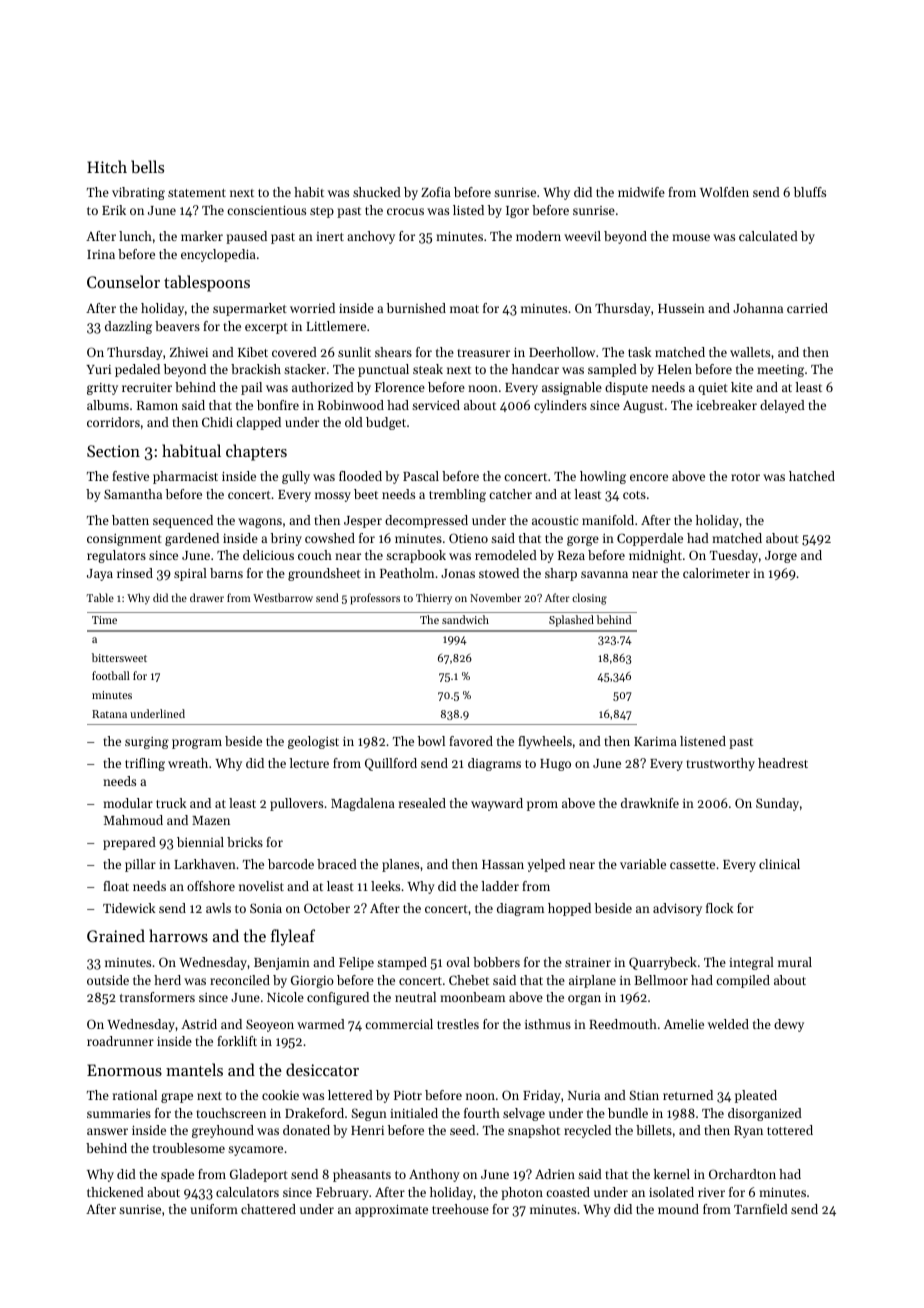 This screenshot has width=924, height=1308. Describe the element at coordinates (777, 804) in the screenshot. I see `Sunday` at that location.
